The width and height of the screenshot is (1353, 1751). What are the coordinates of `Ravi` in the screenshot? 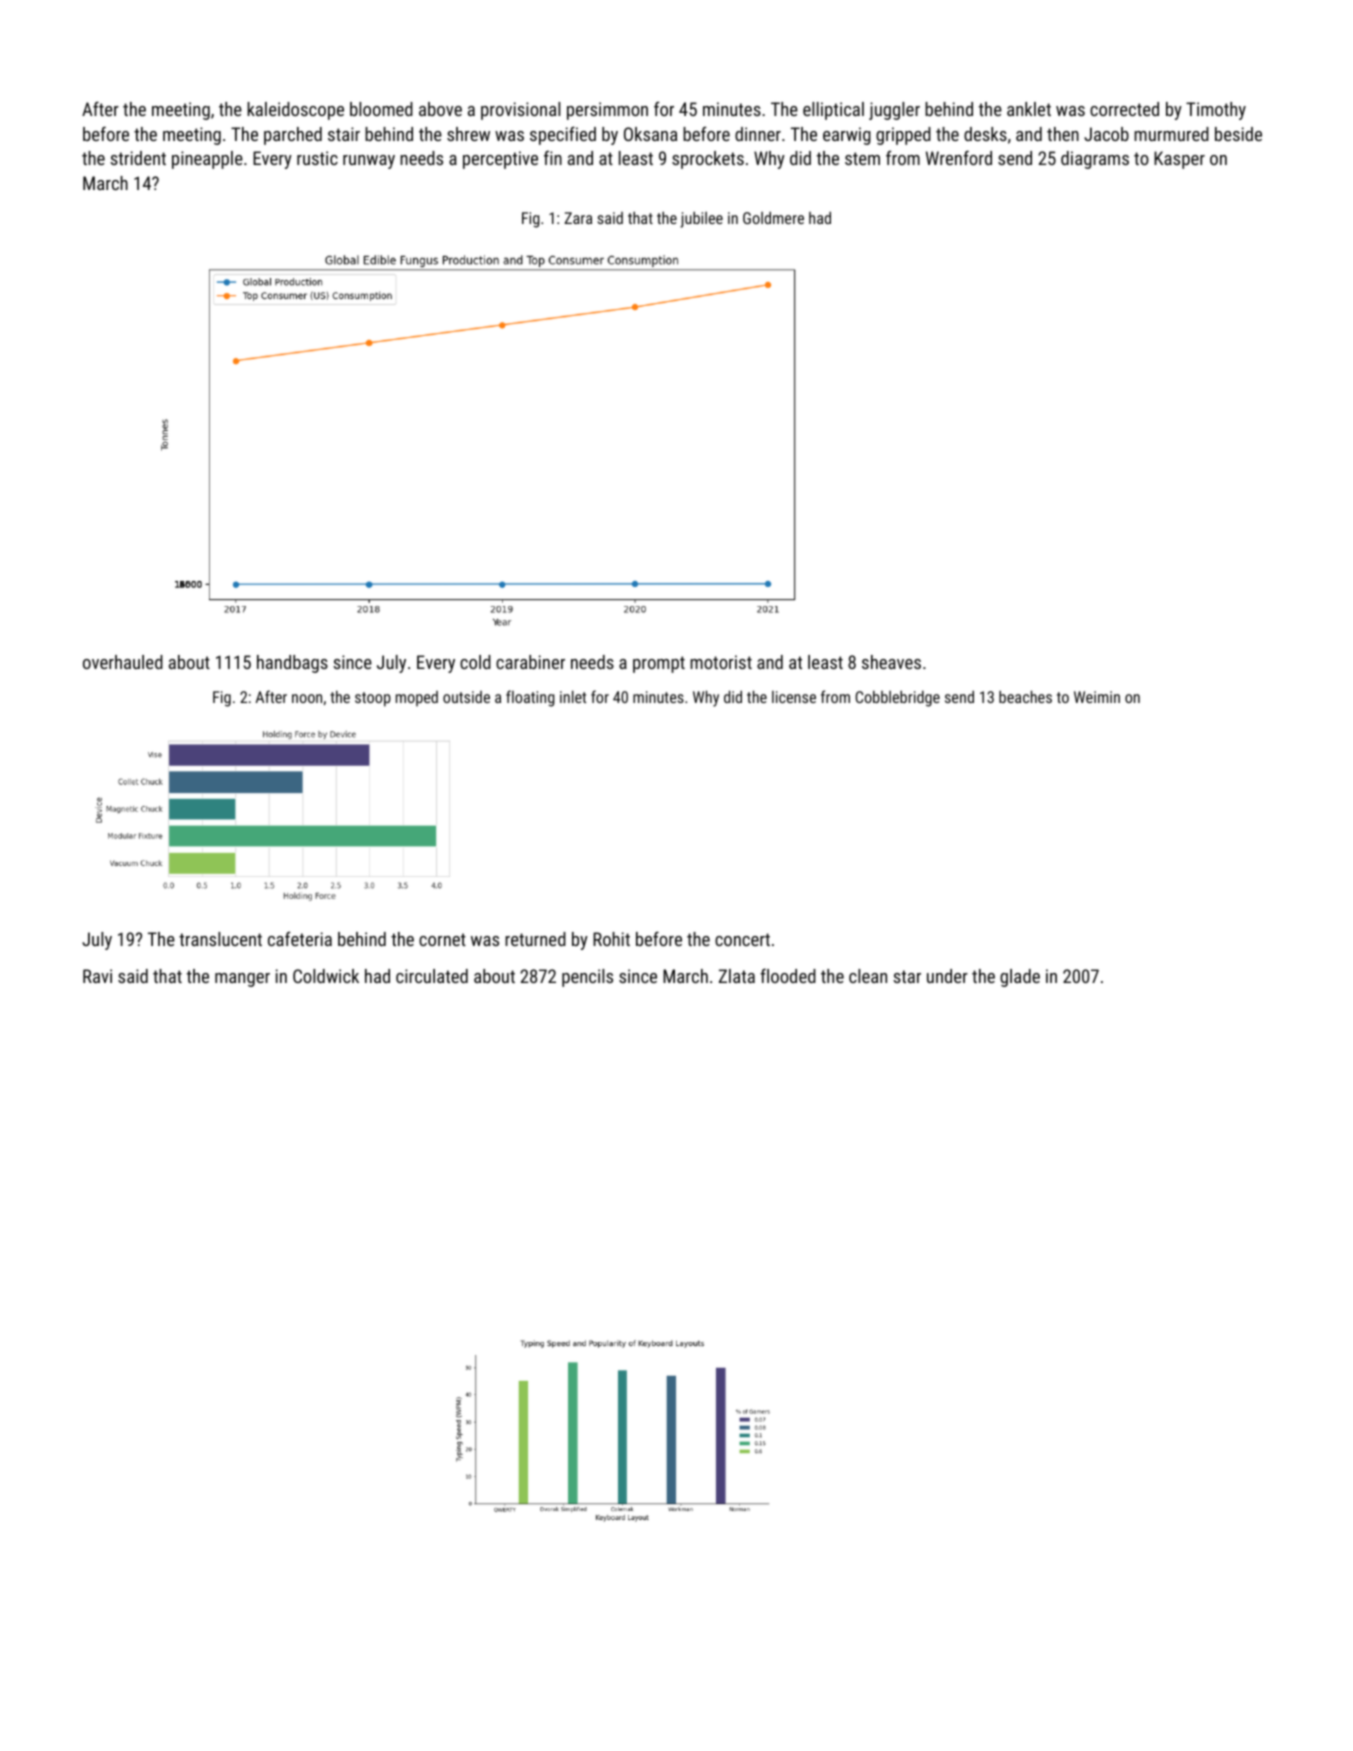 It's located at (97, 976).
